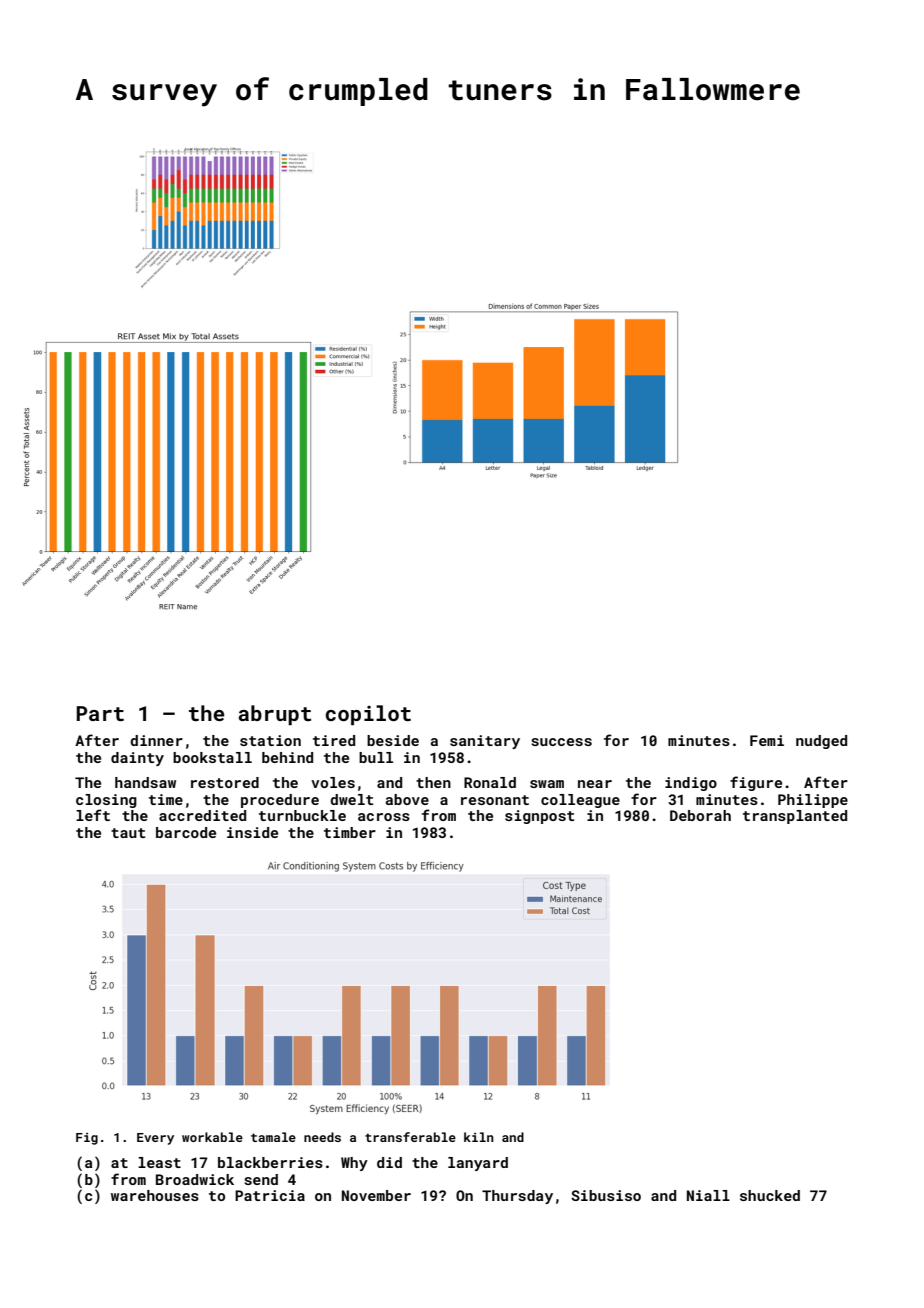 Image resolution: width=924 pixels, height=1308 pixels. What do you see at coordinates (561, 742) in the page?
I see `success` at bounding box center [561, 742].
